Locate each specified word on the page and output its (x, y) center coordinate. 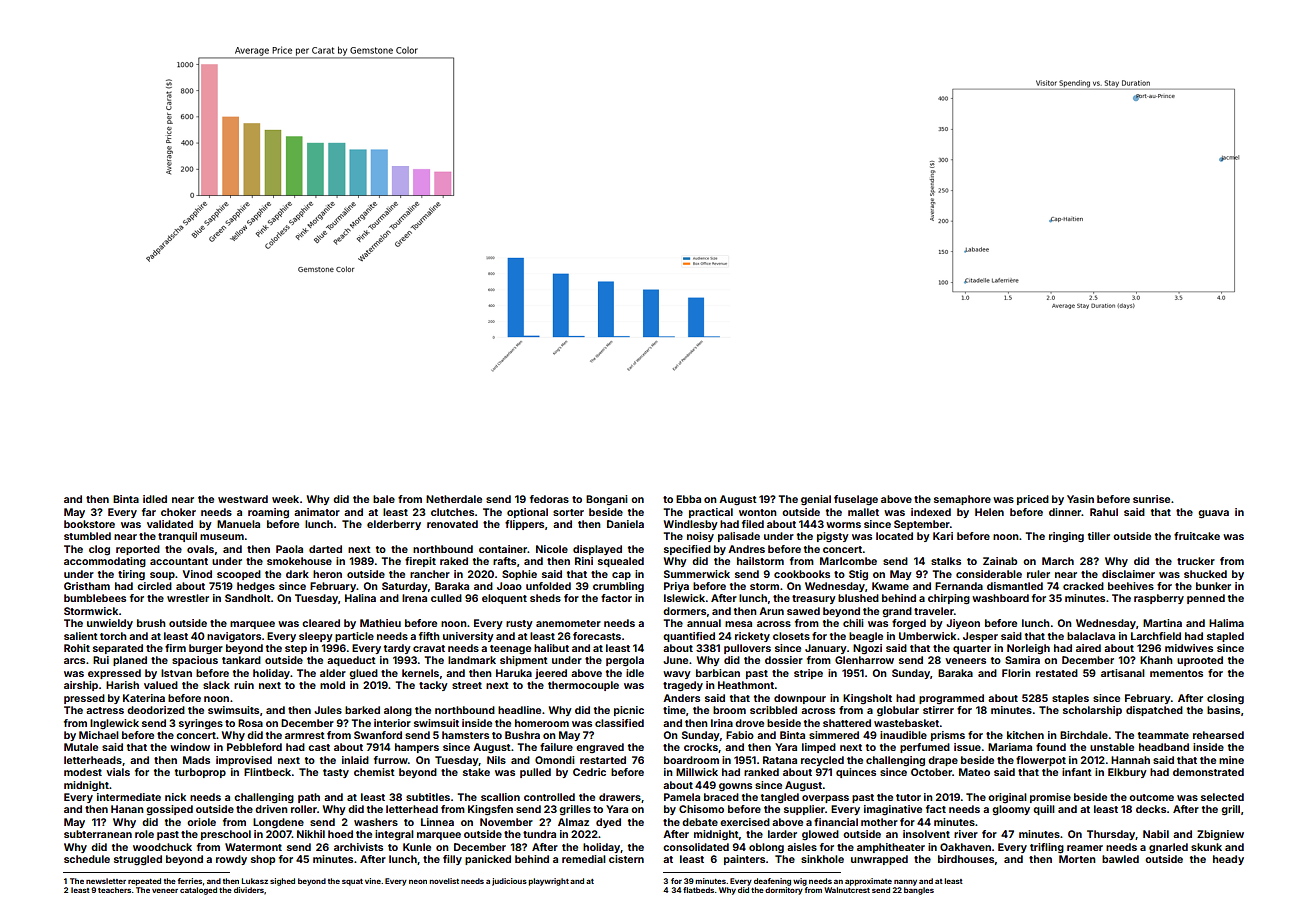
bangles (919, 891)
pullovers (747, 649)
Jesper (980, 637)
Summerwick (697, 574)
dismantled (1015, 586)
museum (222, 537)
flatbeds (698, 890)
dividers (249, 890)
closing (1225, 699)
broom (729, 710)
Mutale (81, 747)
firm (175, 648)
